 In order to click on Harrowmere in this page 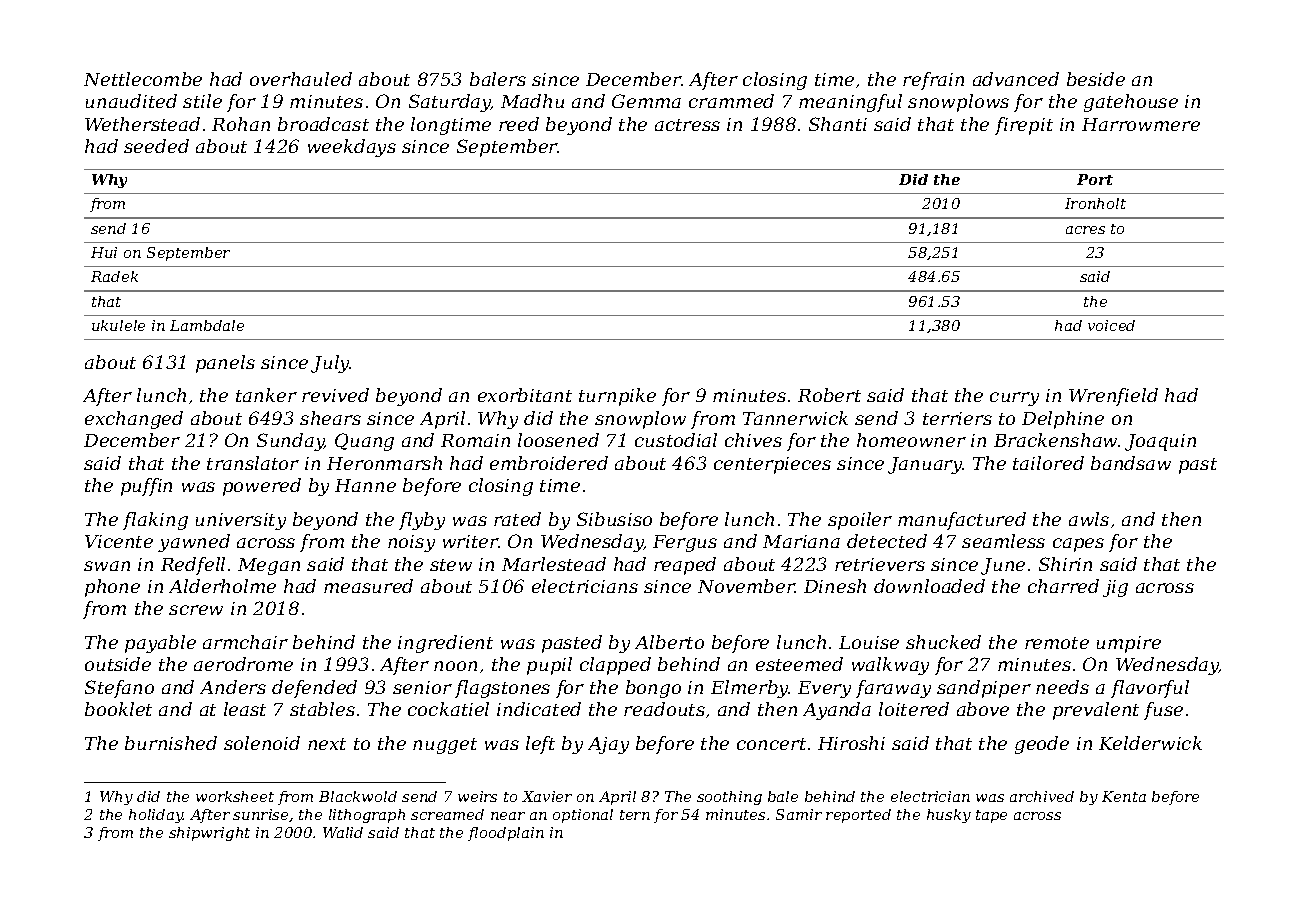, I will do `click(1141, 124)`.
